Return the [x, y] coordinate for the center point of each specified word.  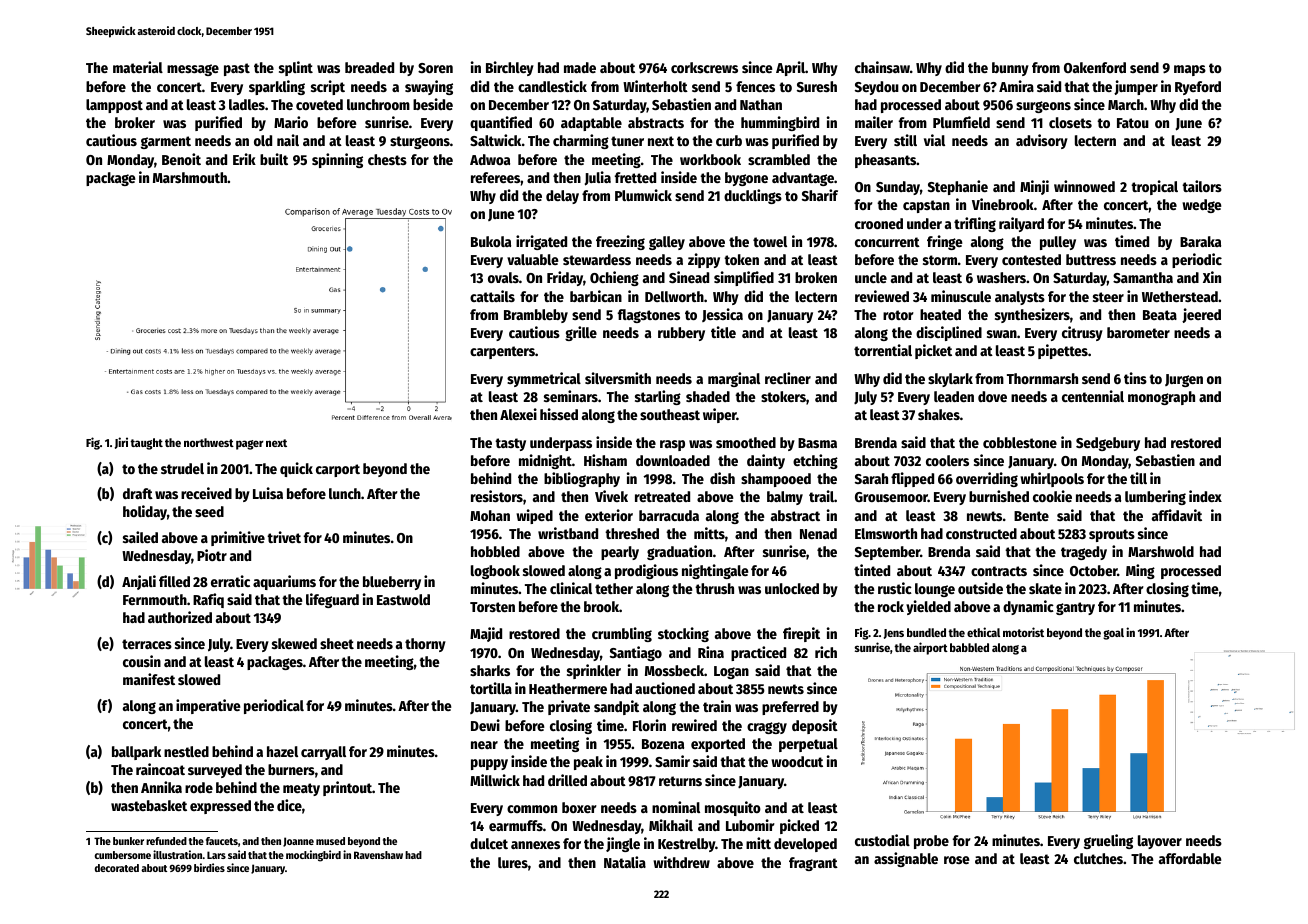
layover [1160, 842]
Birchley [510, 68]
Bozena [663, 744]
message [193, 70]
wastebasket [149, 805]
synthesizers [1032, 315]
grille [581, 333]
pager [250, 445]
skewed [294, 643]
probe [931, 842]
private [569, 707]
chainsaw [882, 67]
